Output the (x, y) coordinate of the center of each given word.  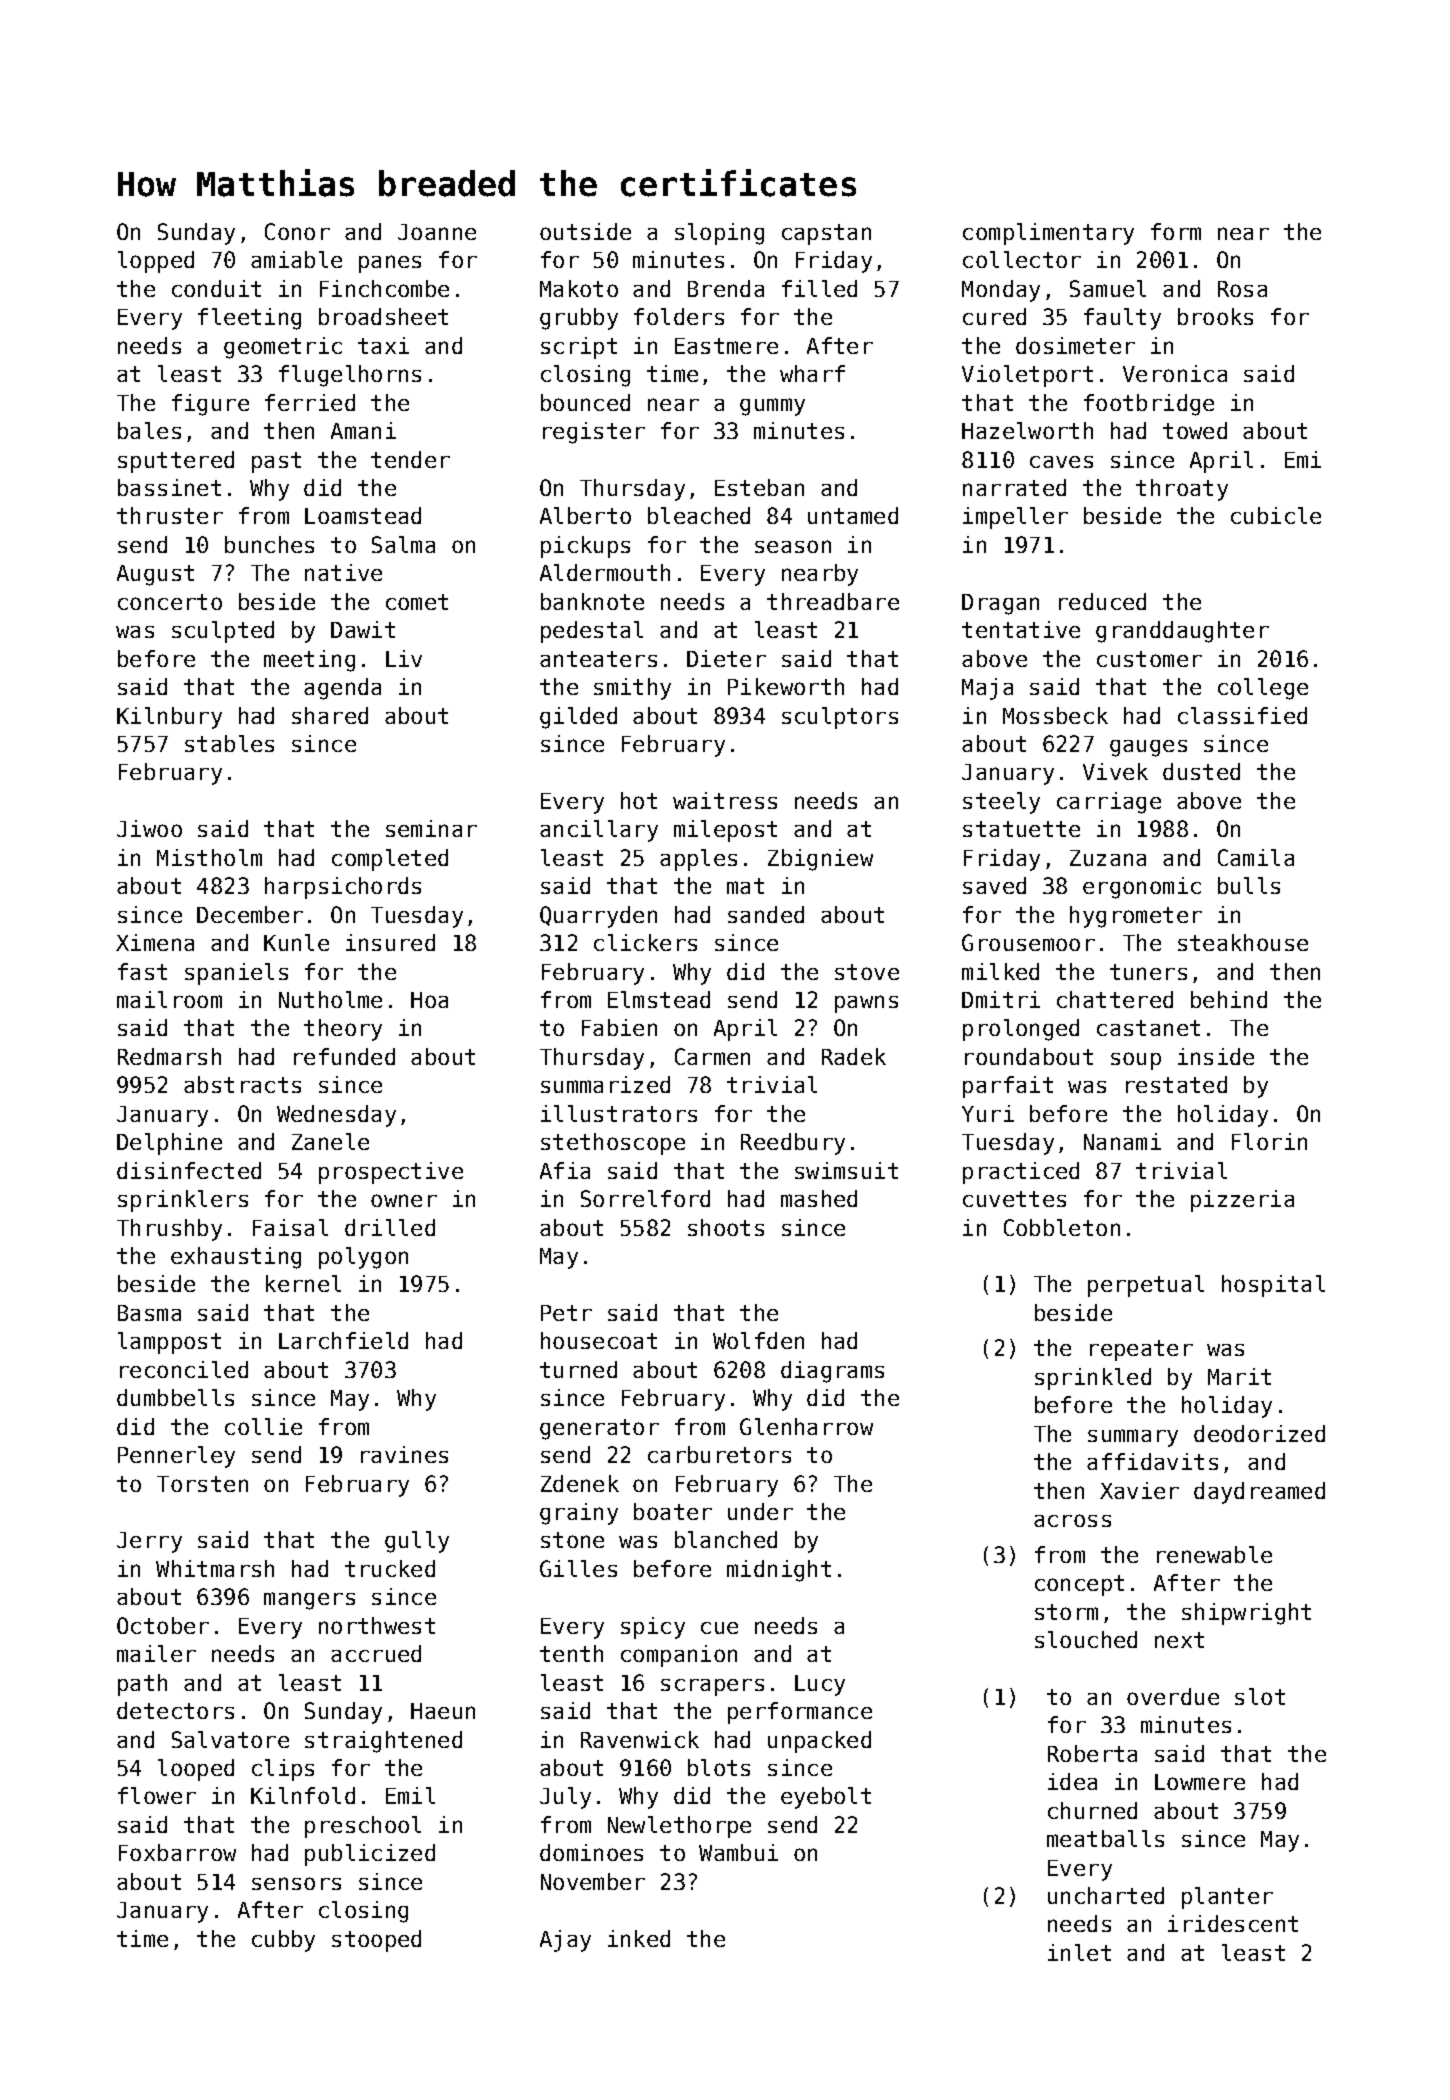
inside (1216, 1056)
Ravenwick (640, 1739)
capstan (826, 234)
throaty (1182, 490)
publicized (370, 1855)
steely (1001, 803)
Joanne (437, 232)
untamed (853, 515)
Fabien (619, 1027)
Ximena (155, 942)
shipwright (1246, 1614)
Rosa (1242, 289)
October (163, 1625)
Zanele (330, 1141)
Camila (1256, 857)
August (155, 575)
